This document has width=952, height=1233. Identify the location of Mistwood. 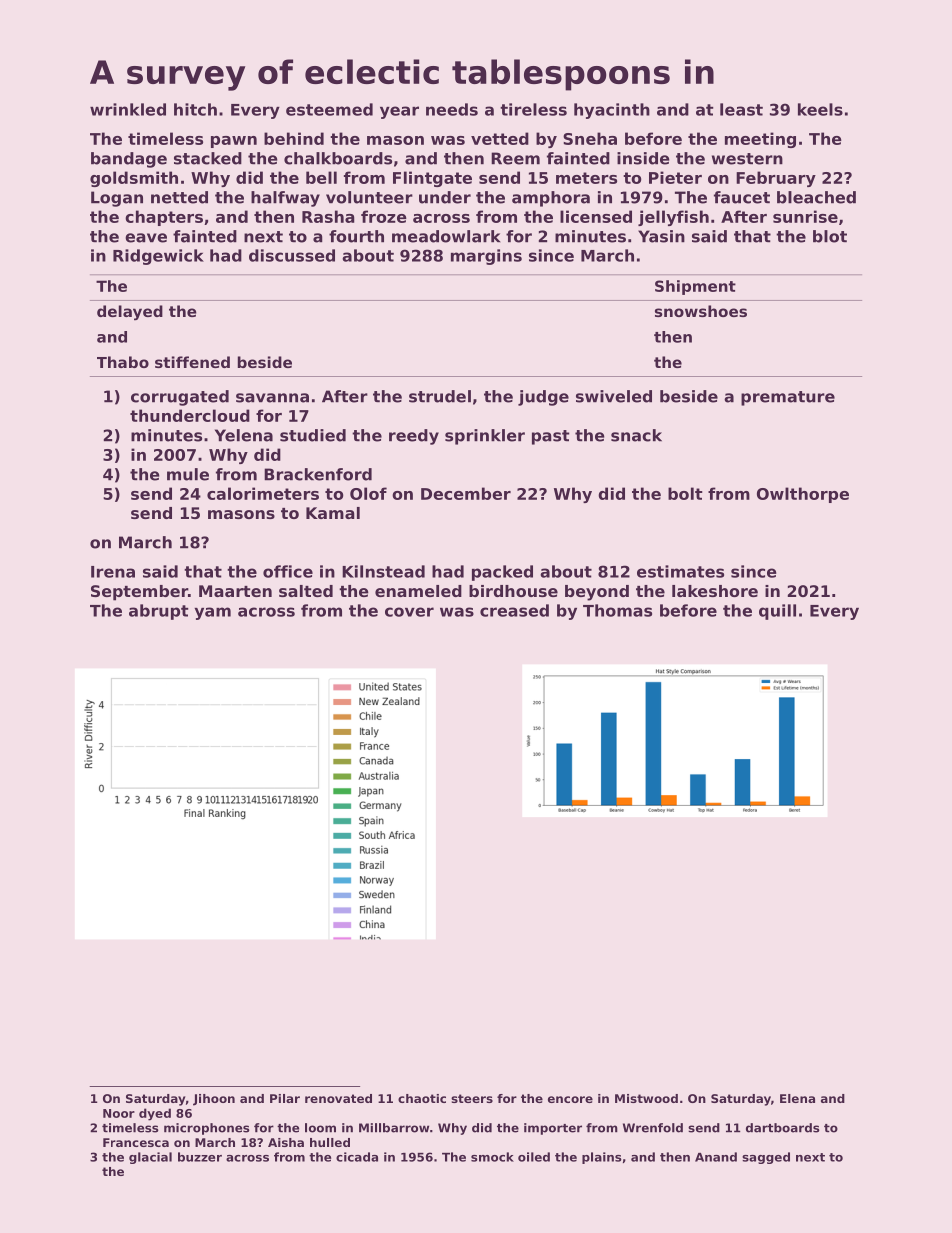
(646, 1098).
